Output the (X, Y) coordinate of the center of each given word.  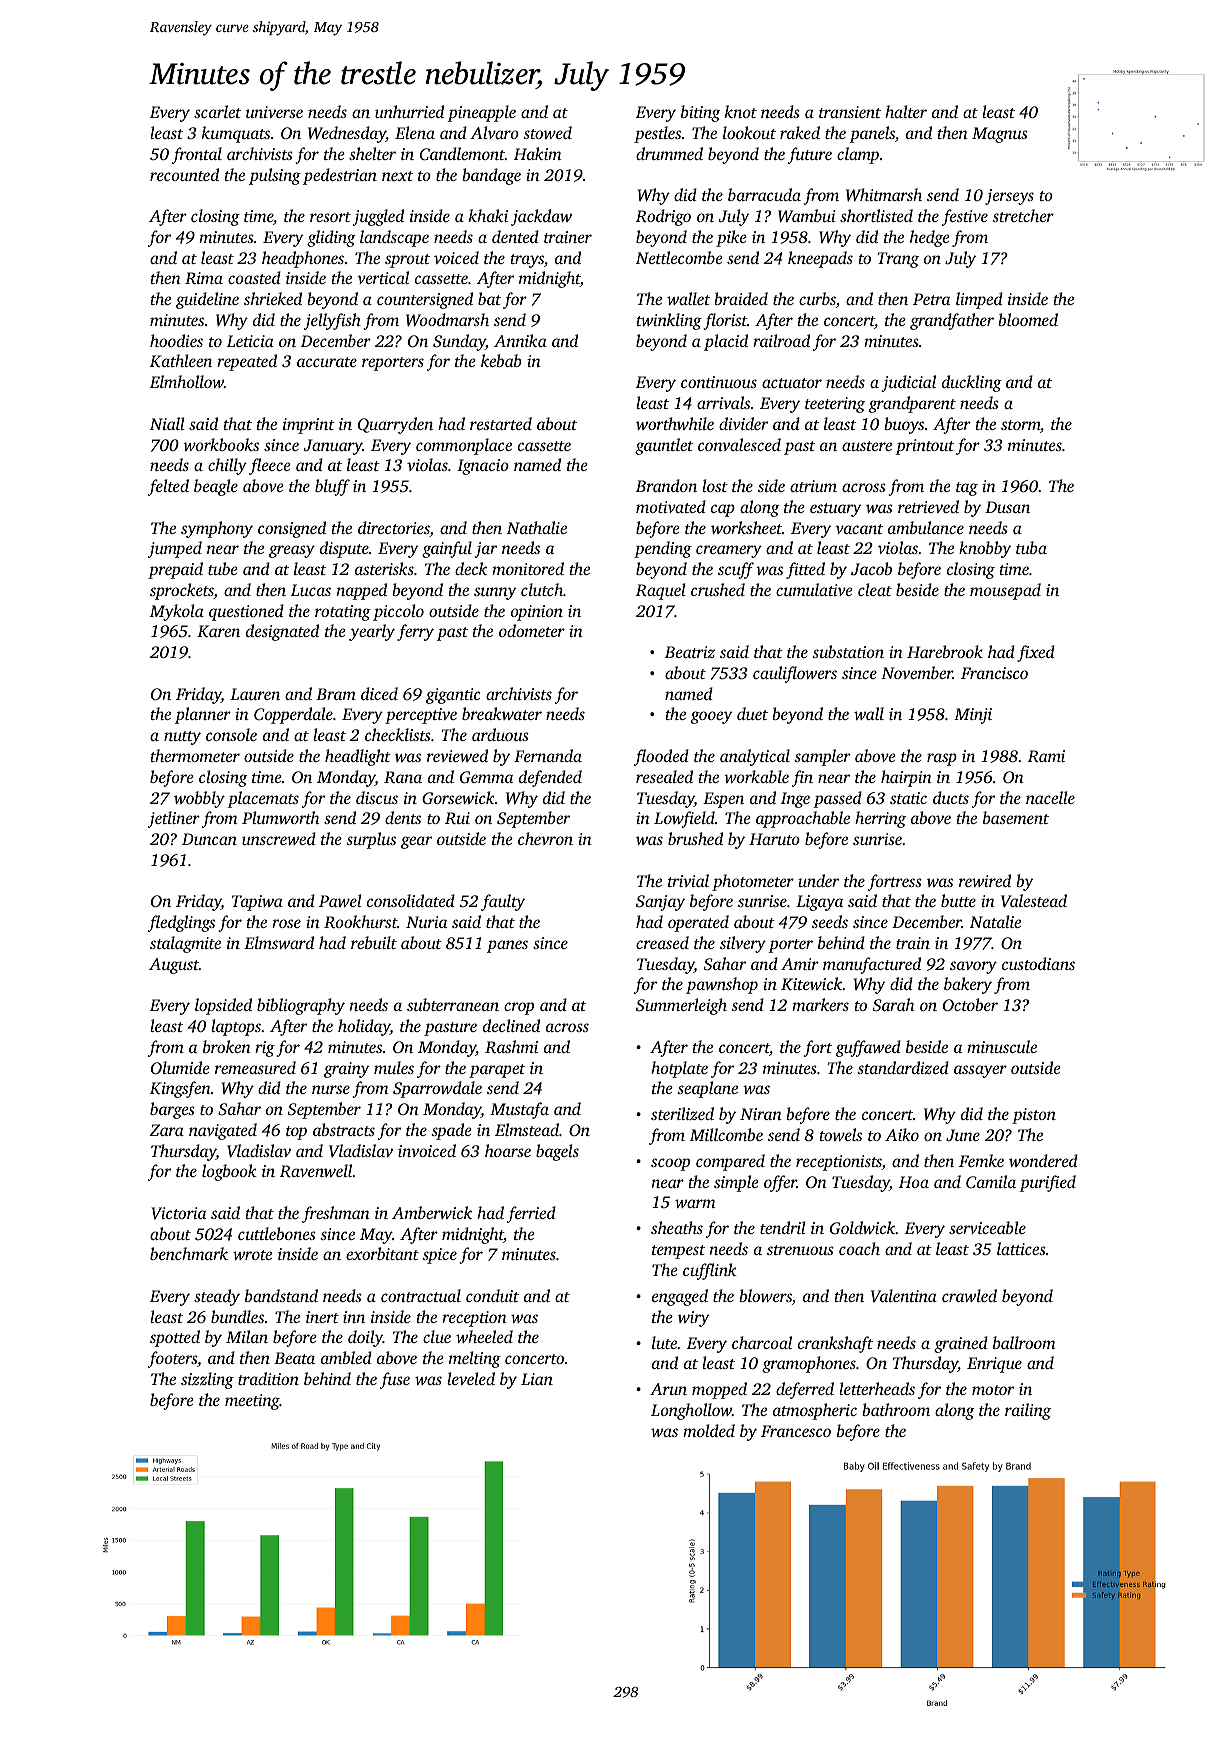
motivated (671, 506)
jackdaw (541, 217)
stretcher (1023, 215)
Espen (723, 800)
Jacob (871, 569)
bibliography (301, 1006)
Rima (204, 278)
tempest (678, 1252)
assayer (980, 1071)
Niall (167, 423)
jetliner (174, 819)
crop (519, 1008)
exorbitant (382, 1253)
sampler (822, 757)
